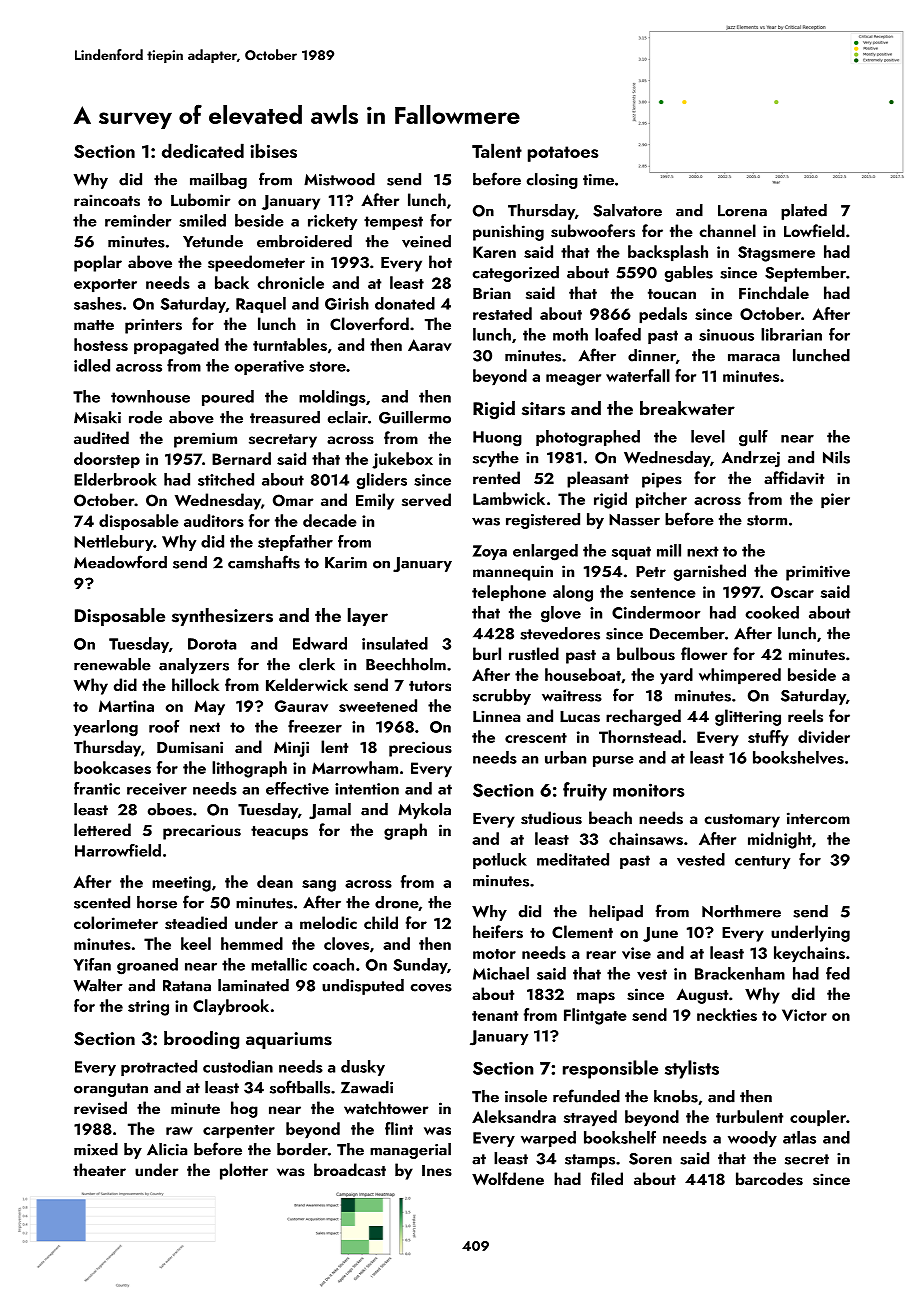  Describe the element at coordinates (560, 633) in the document. I see `stevedores` at that location.
